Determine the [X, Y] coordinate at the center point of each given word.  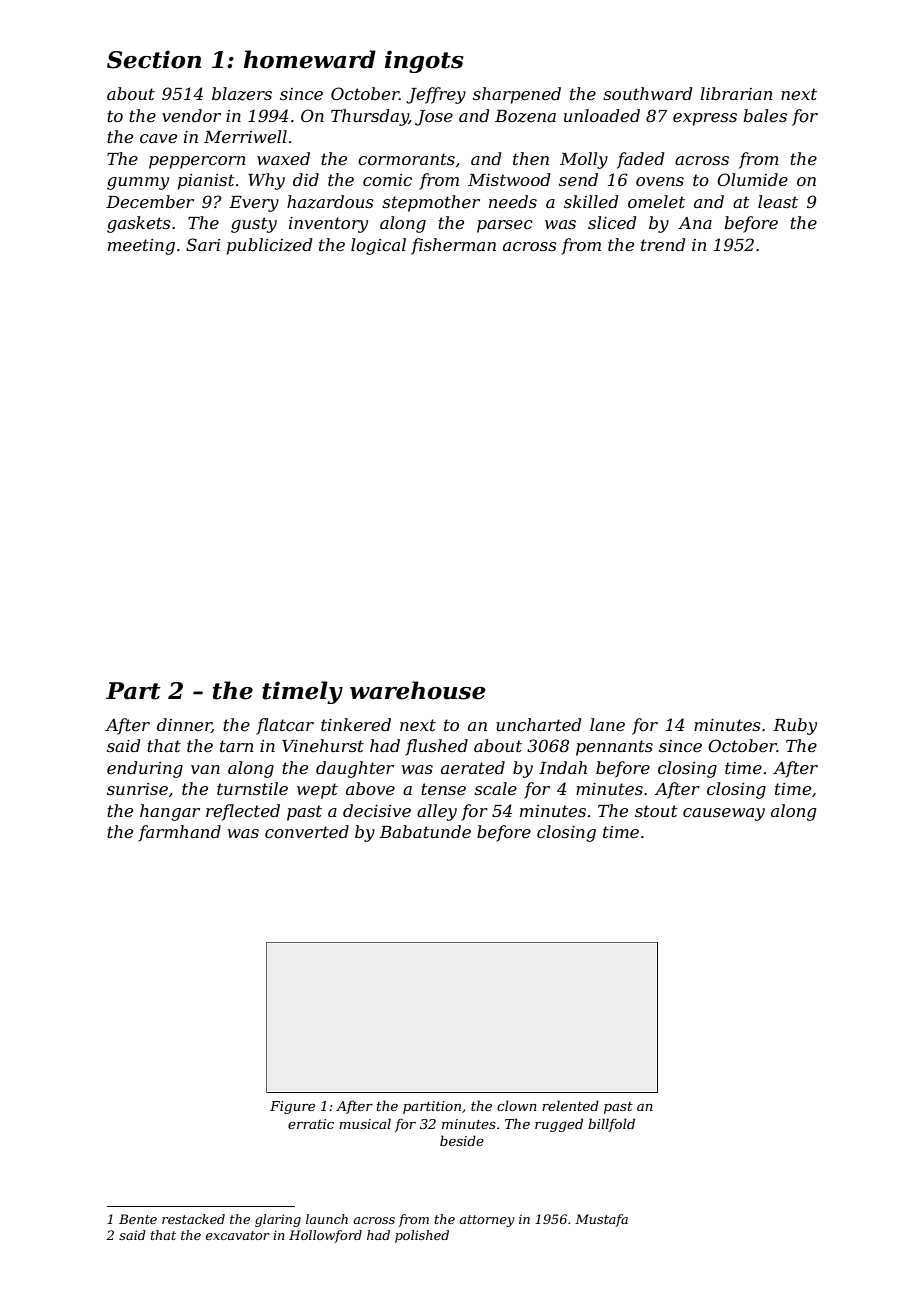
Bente [138, 1219]
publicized [269, 246]
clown [517, 1105]
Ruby [795, 726]
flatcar [285, 726]
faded [640, 160]
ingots [424, 61]
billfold [611, 1125]
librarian [736, 93]
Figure [292, 1107]
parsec [505, 226]
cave [158, 138]
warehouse [418, 690]
